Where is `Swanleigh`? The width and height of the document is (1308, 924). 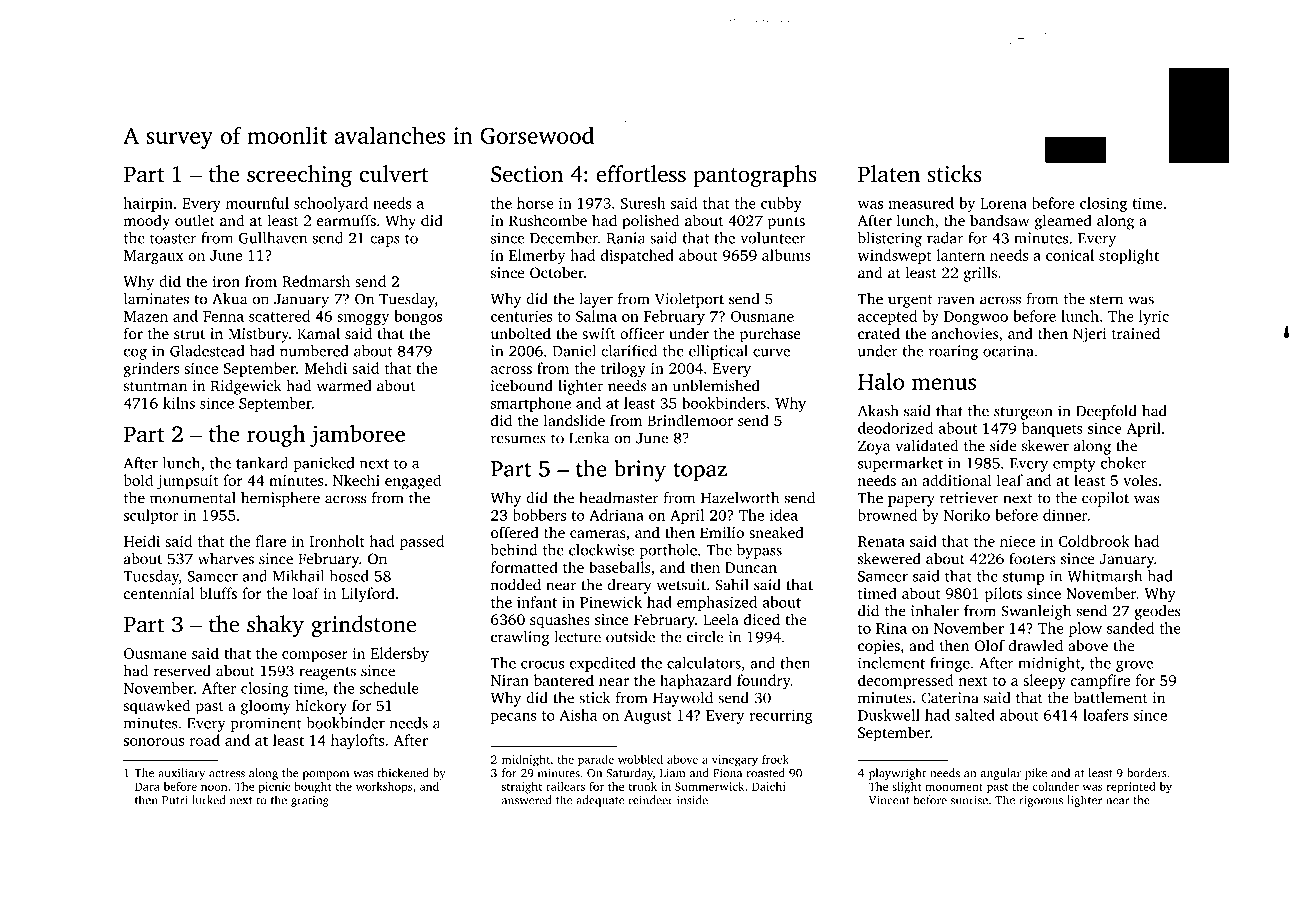
Swanleigh is located at coordinates (1036, 612).
